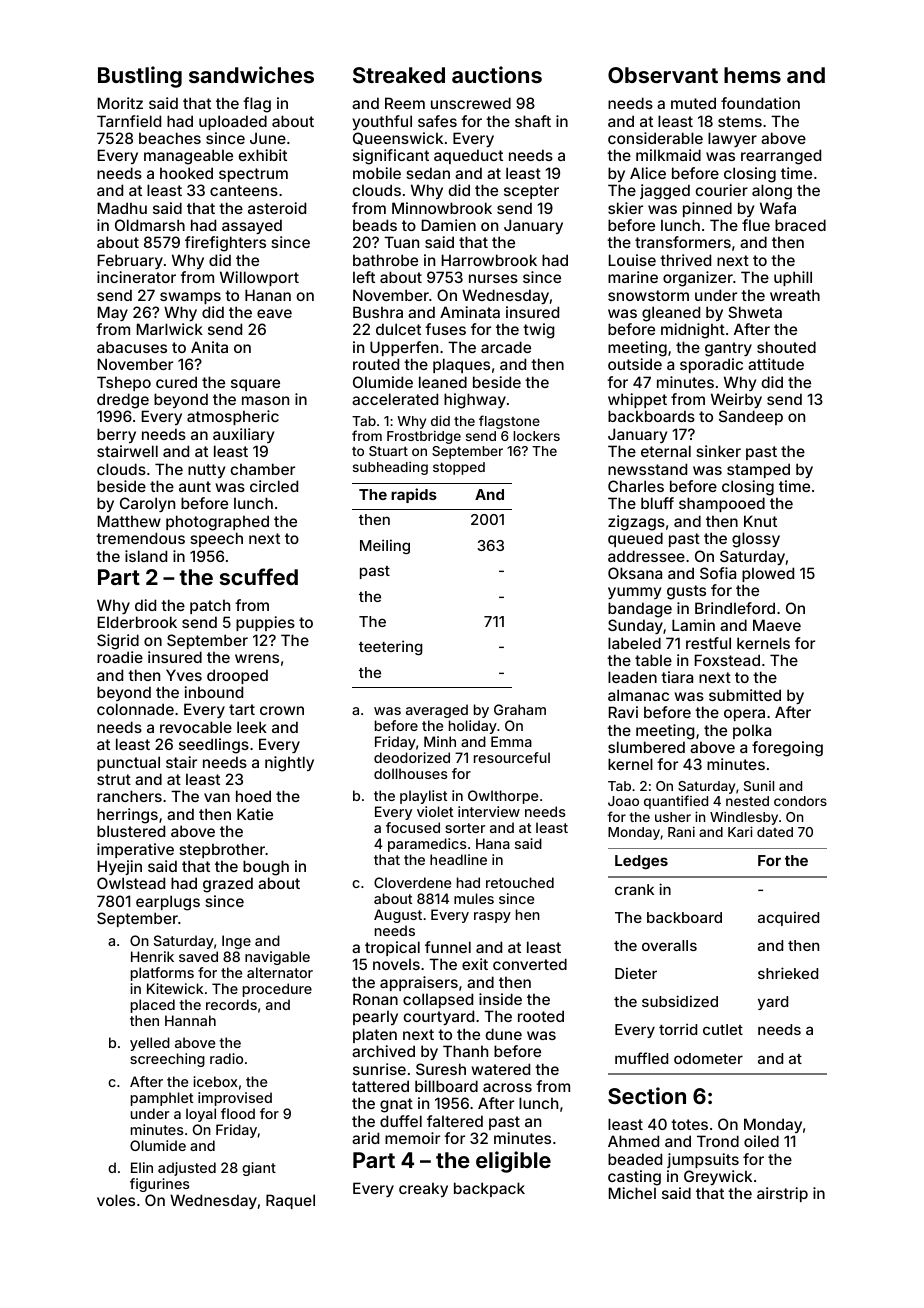 This document has width=924, height=1308. What do you see at coordinates (511, 741) in the document?
I see `Emma` at bounding box center [511, 741].
